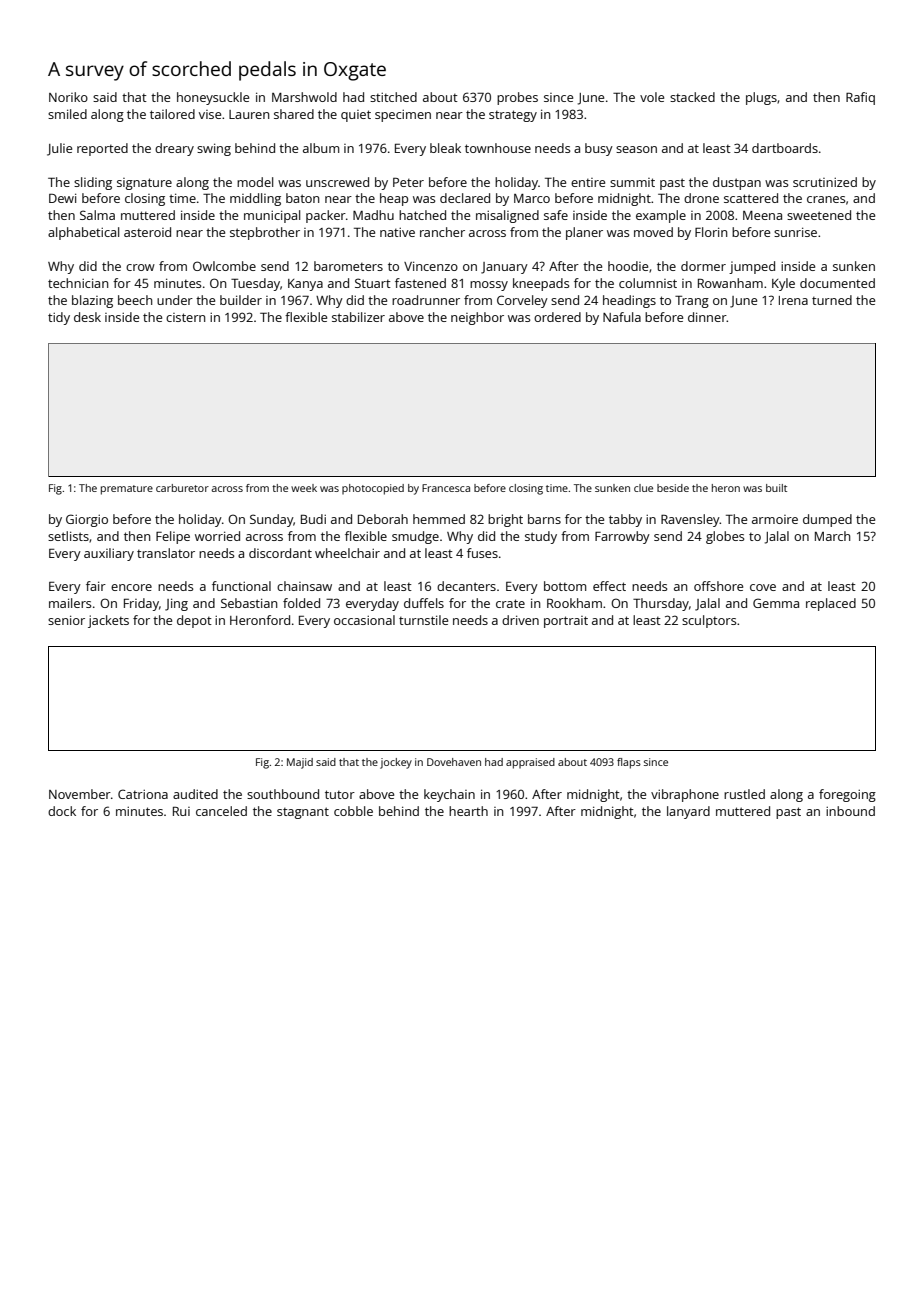 This screenshot has width=924, height=1308. What do you see at coordinates (477, 318) in the screenshot?
I see `neighbor` at bounding box center [477, 318].
